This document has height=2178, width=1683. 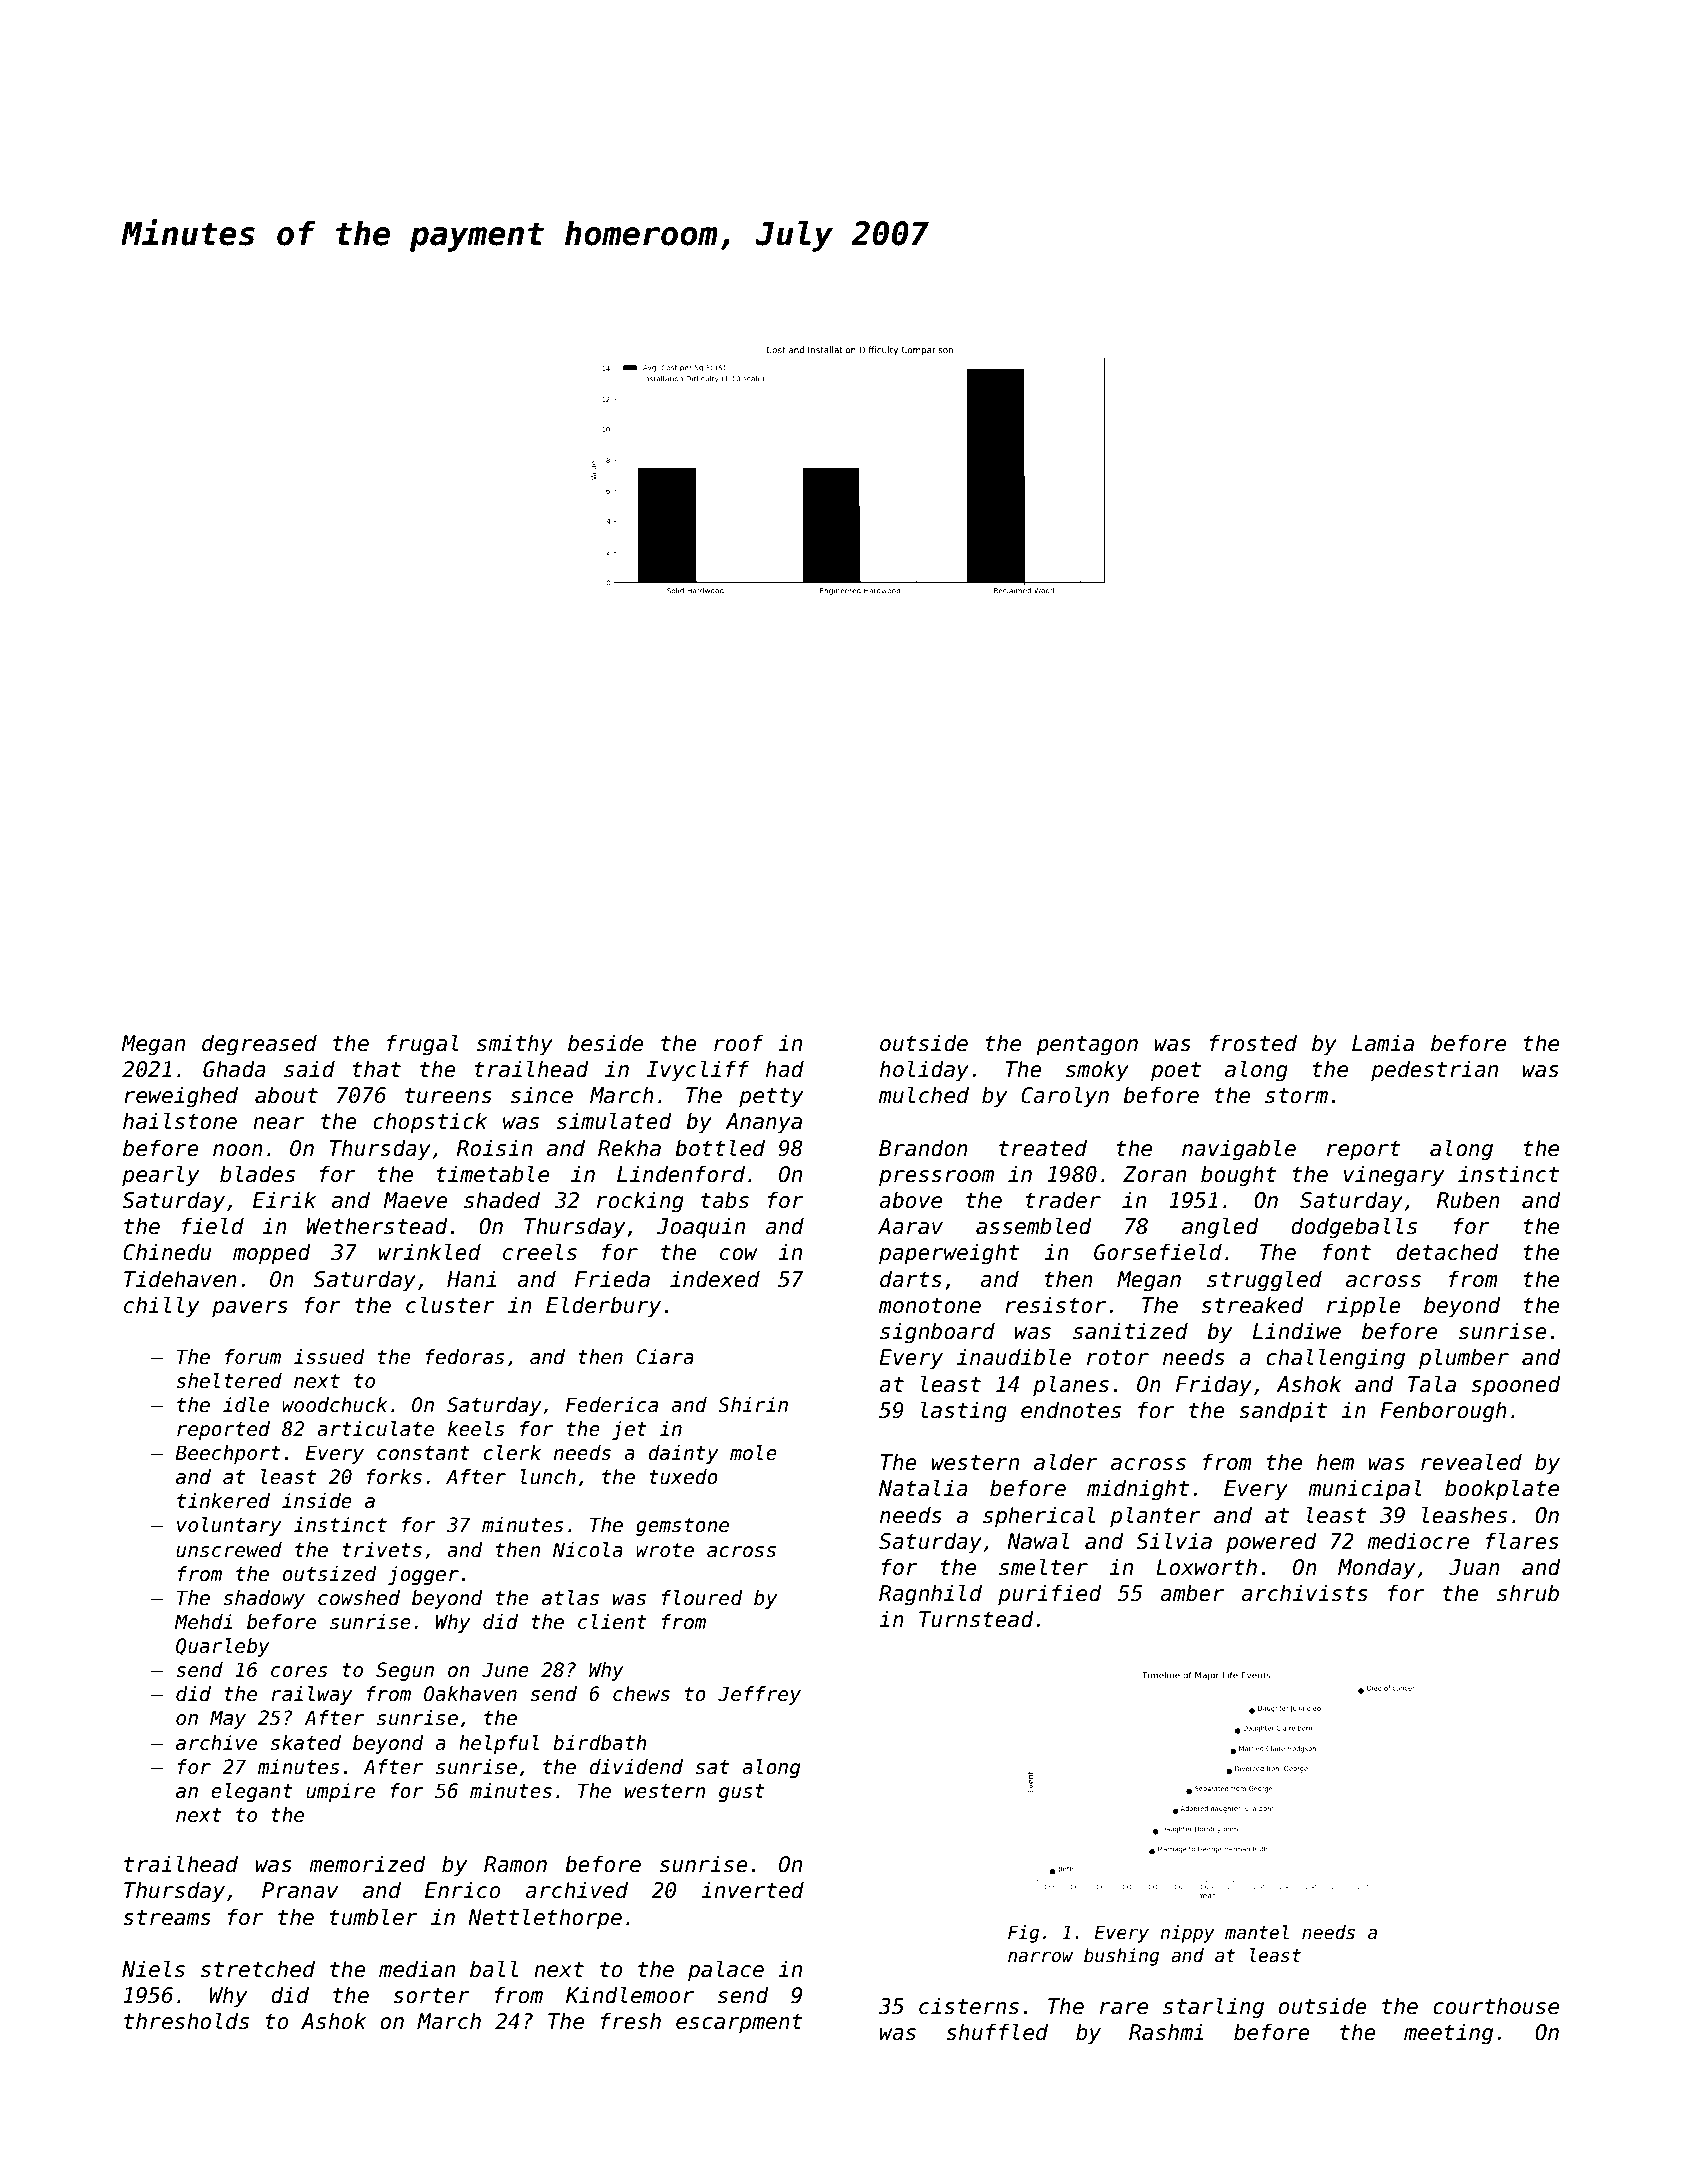 I want to click on floured, so click(x=702, y=1598).
